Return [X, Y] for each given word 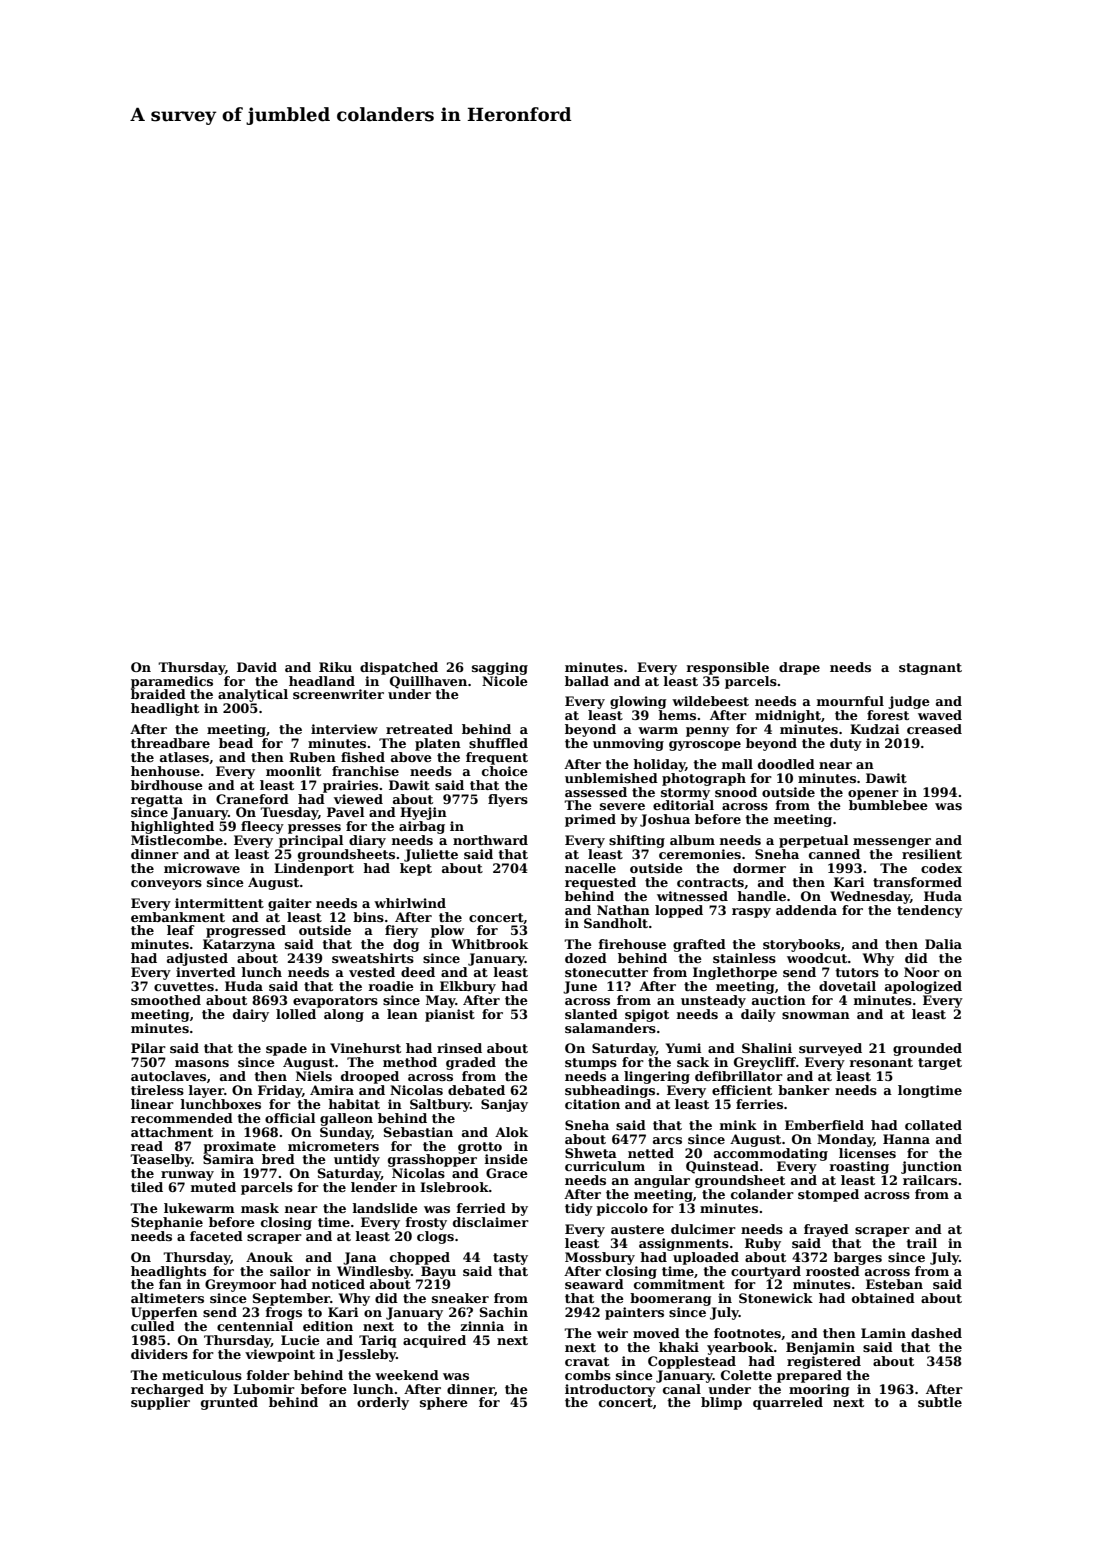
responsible [728, 668]
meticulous [202, 1375]
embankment [178, 917]
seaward [594, 1284]
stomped [828, 1195]
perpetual [813, 841]
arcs [667, 1140]
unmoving [628, 744]
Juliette [431, 855]
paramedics [172, 682]
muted [213, 1187]
